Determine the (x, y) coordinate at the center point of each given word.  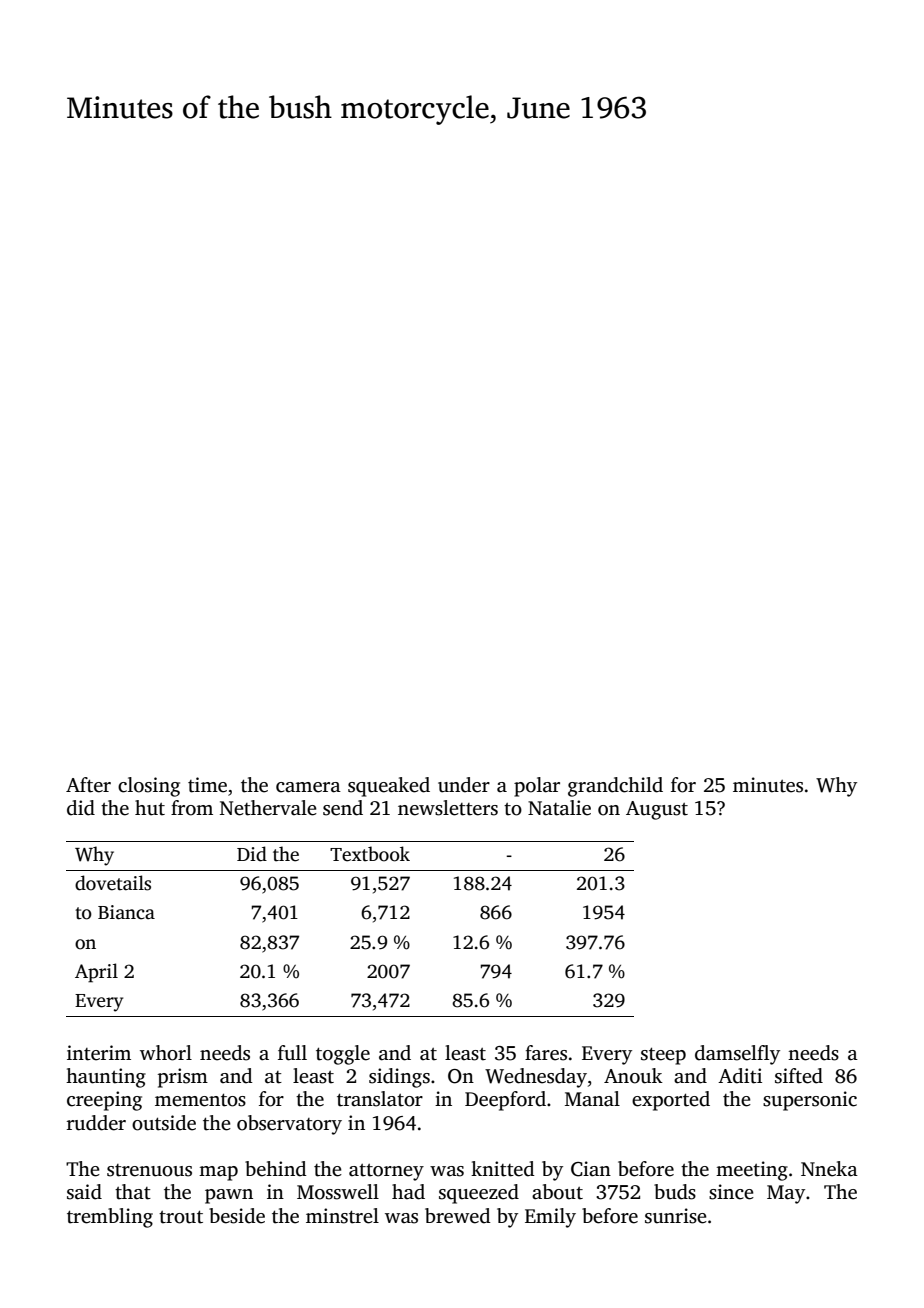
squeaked (389, 787)
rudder (96, 1123)
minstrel (342, 1216)
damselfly (737, 1055)
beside (237, 1216)
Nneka (829, 1169)
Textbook (370, 854)
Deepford (505, 1101)
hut (150, 808)
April (96, 973)
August (657, 810)
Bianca (126, 912)
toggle (343, 1055)
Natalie (559, 808)
